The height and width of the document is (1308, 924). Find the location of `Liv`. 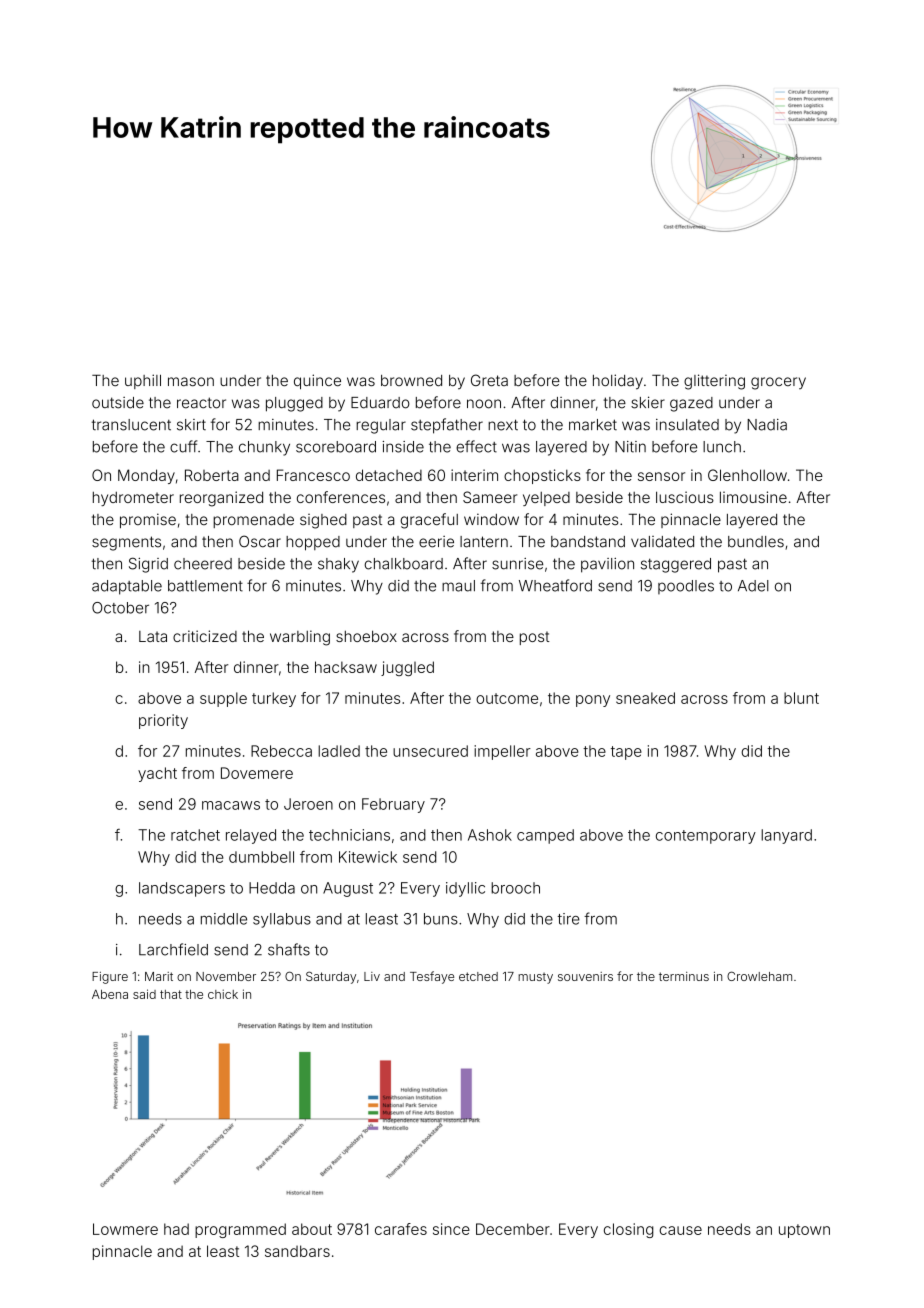

Liv is located at coordinates (372, 976).
